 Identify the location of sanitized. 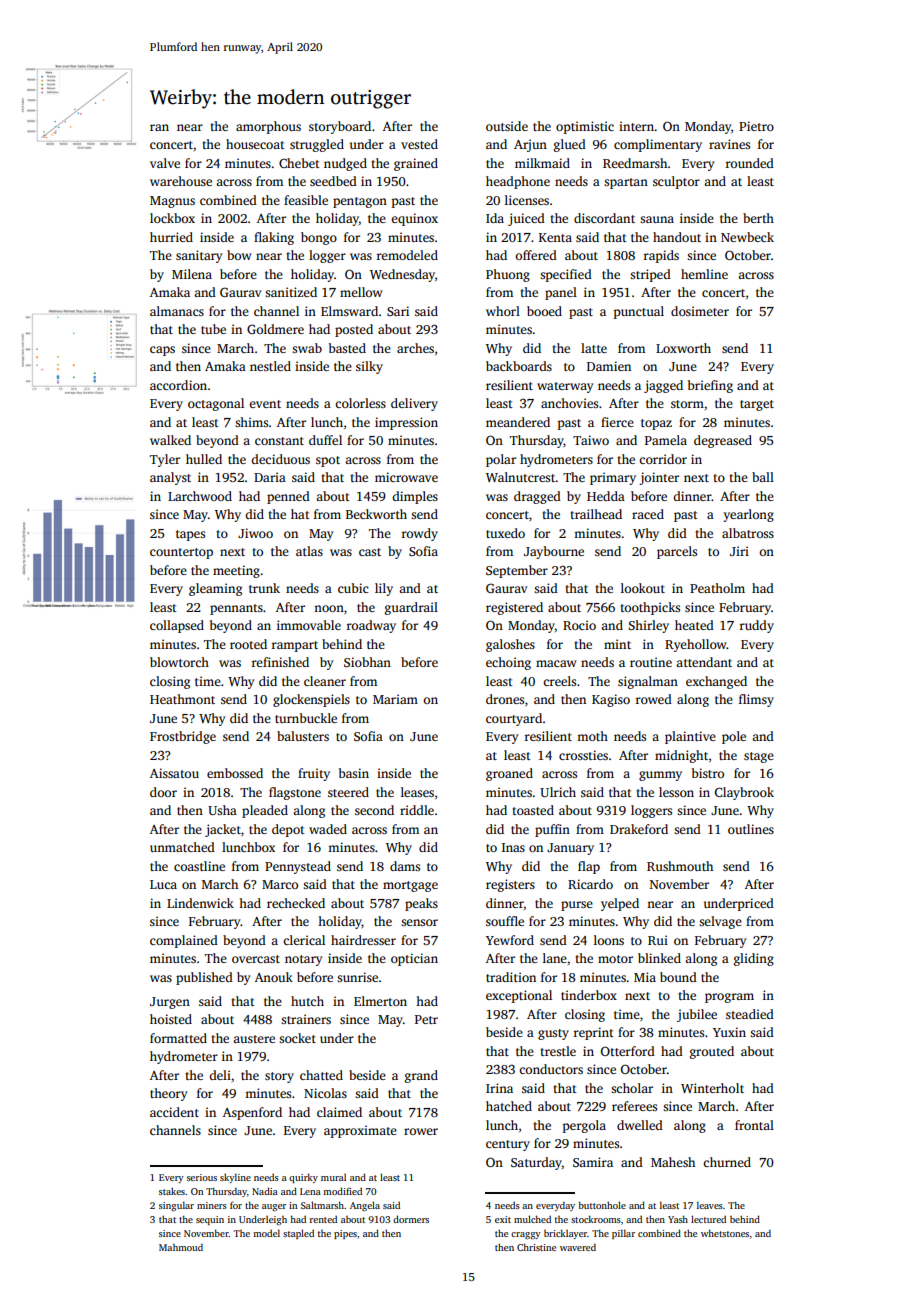
(291, 292).
